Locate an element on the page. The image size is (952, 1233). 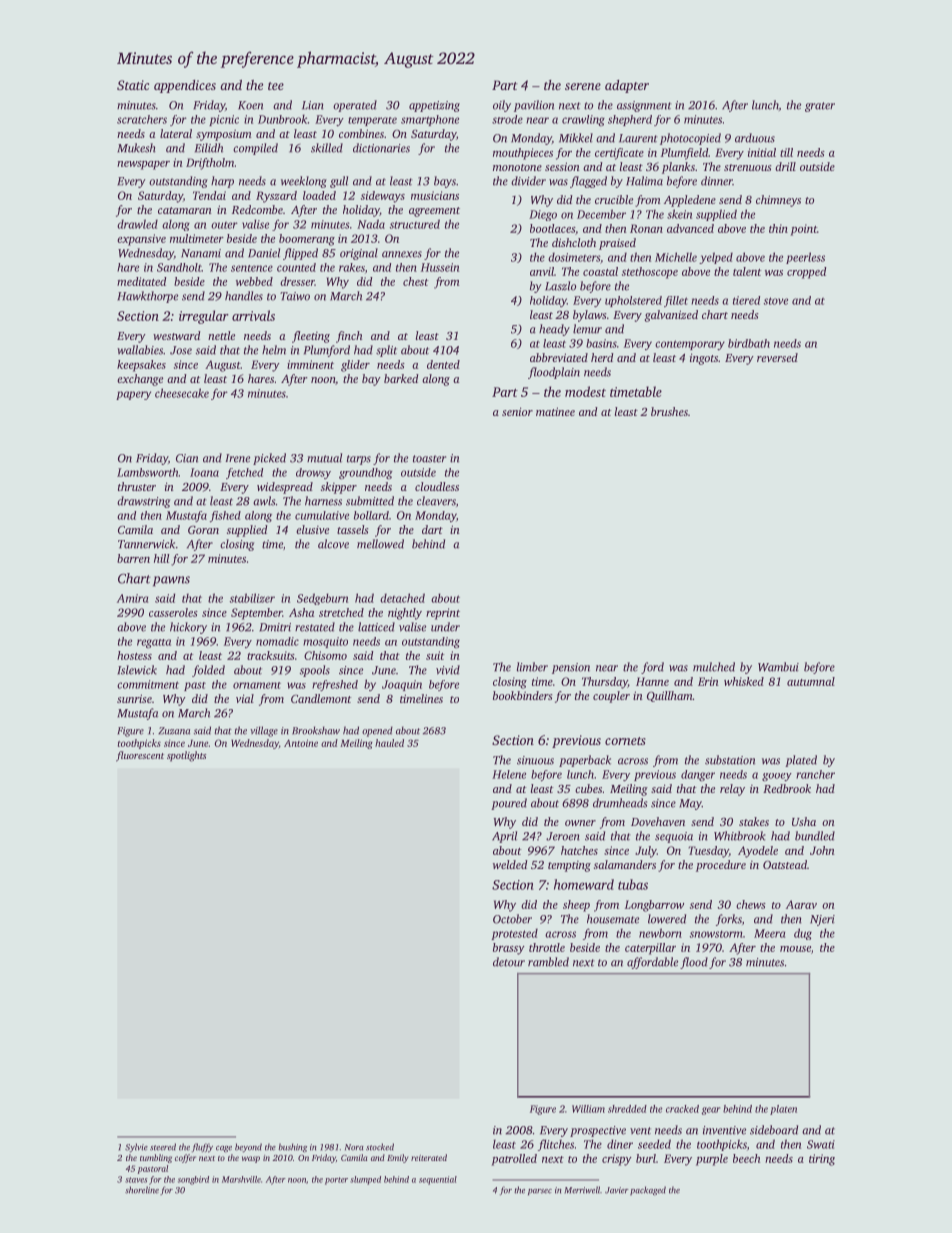
Helene is located at coordinates (509, 774).
